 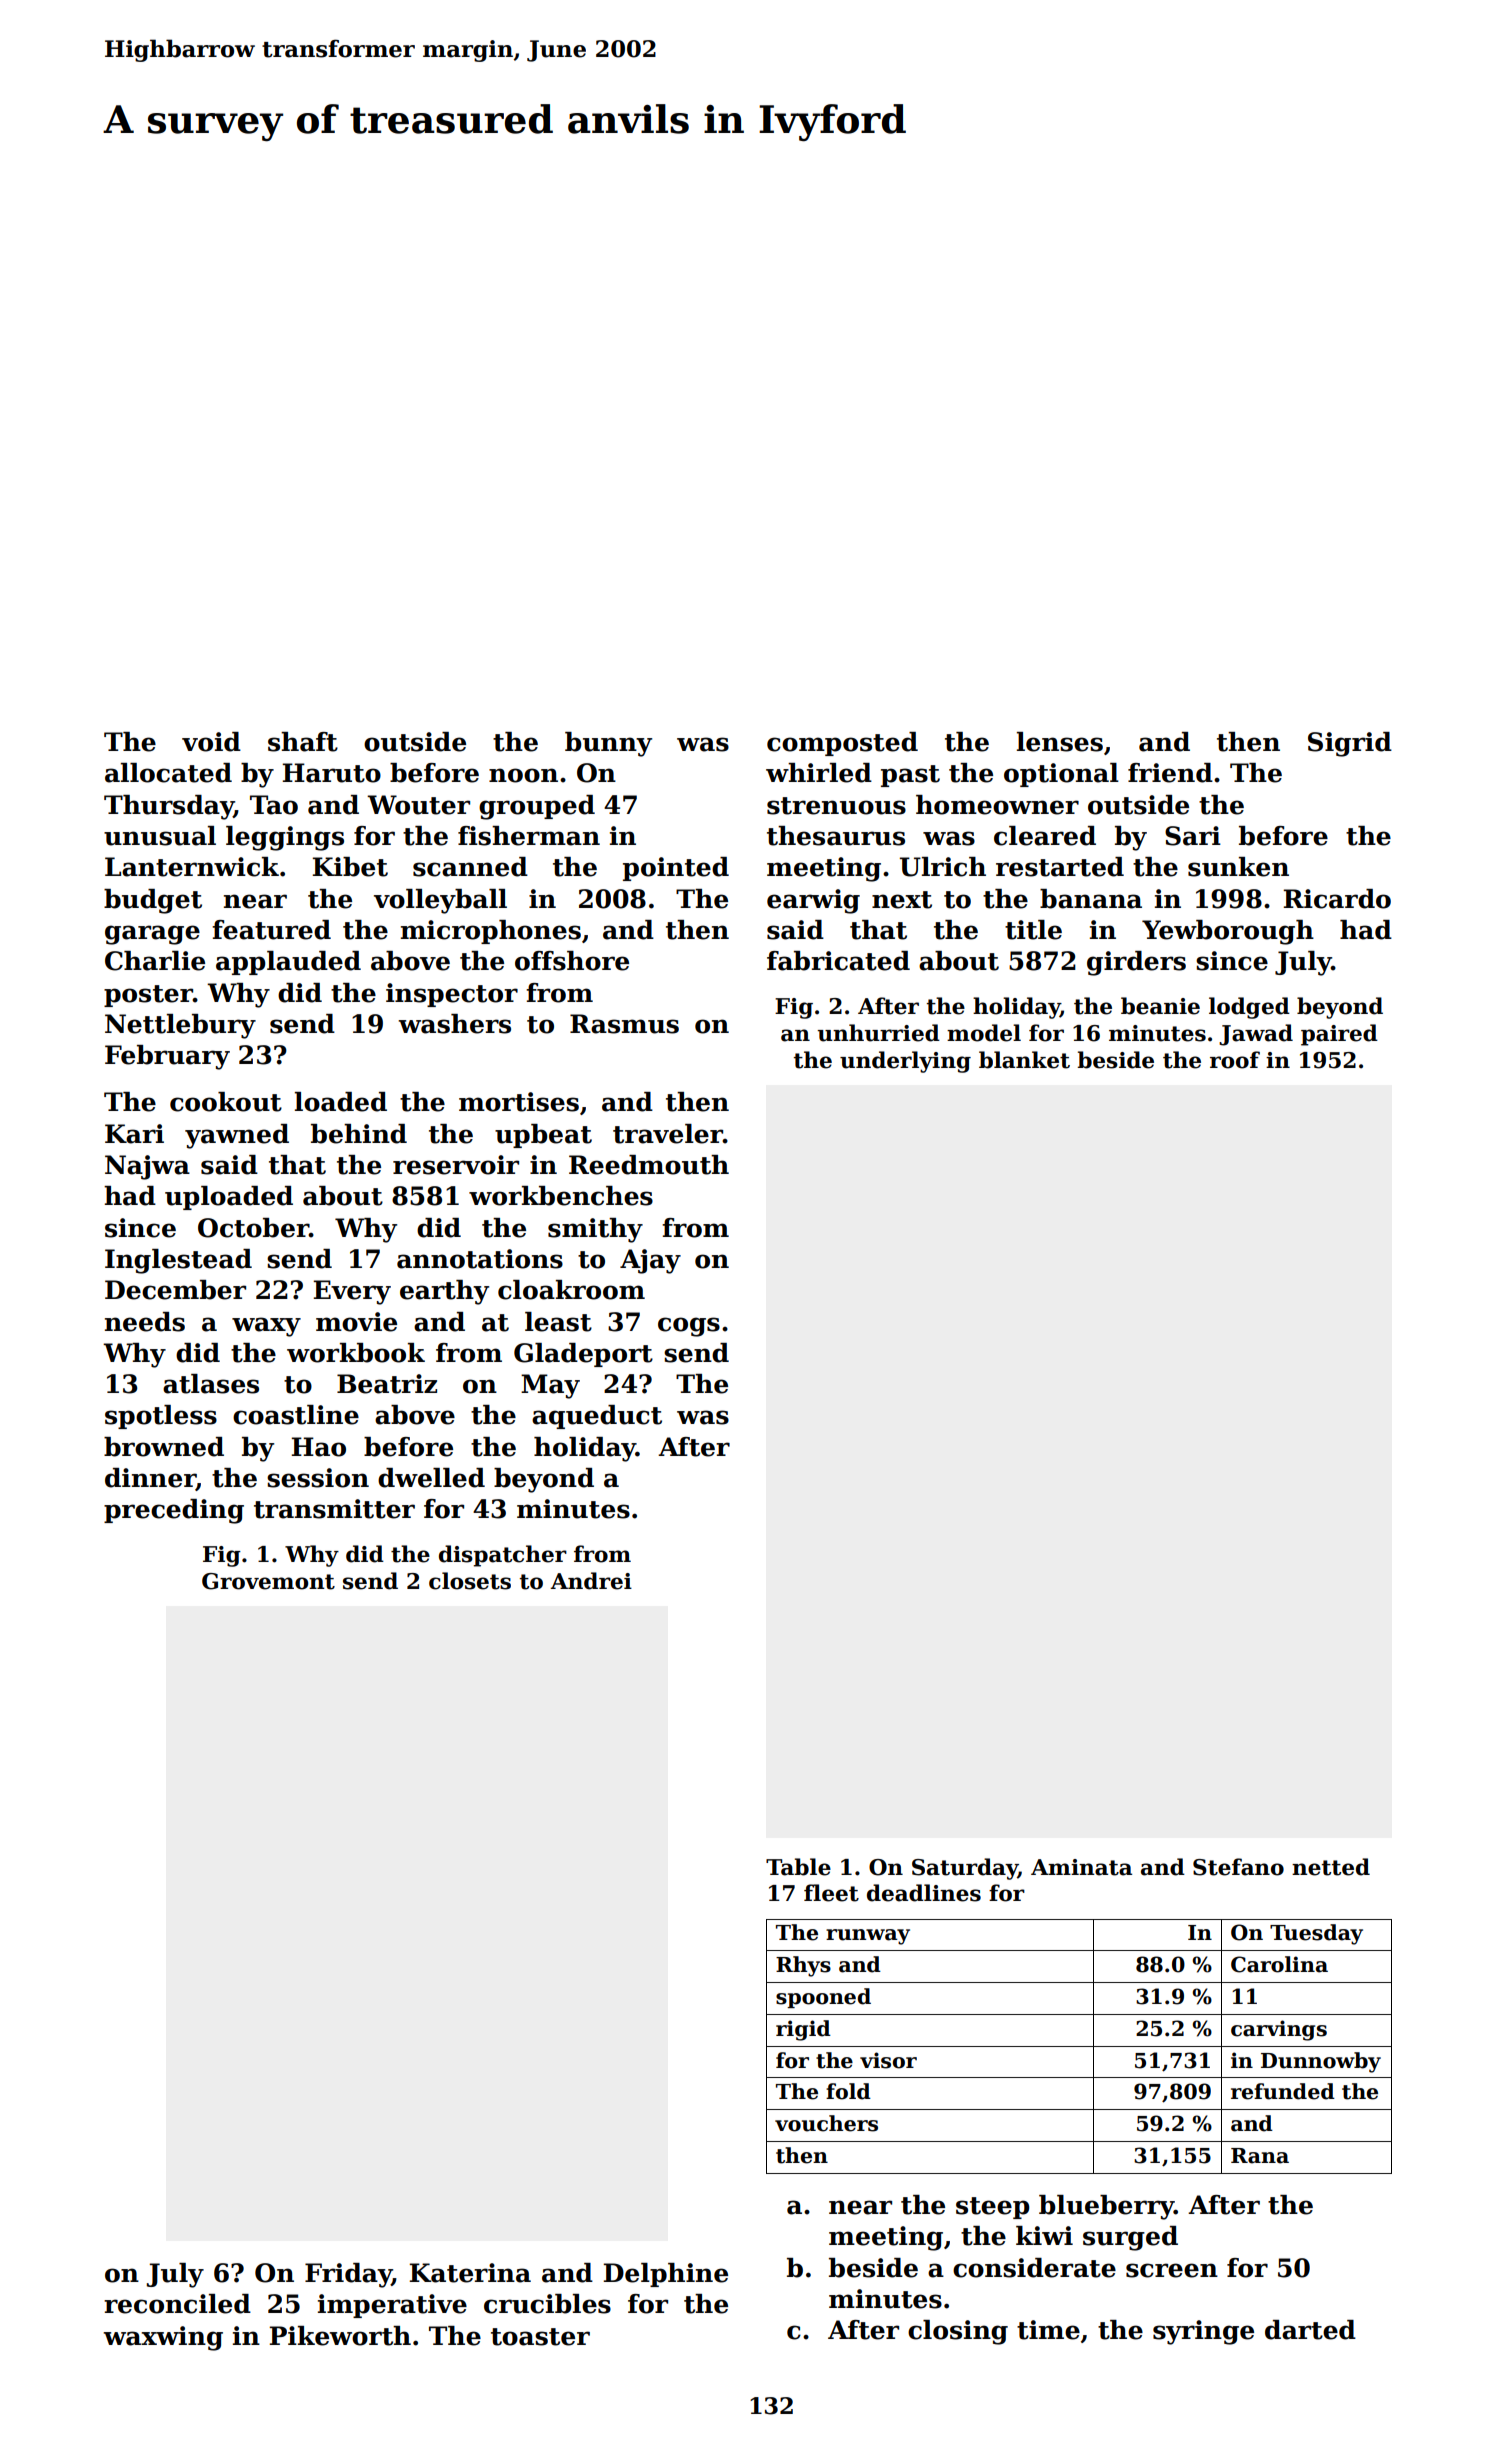 I want to click on closets, so click(x=470, y=1581).
